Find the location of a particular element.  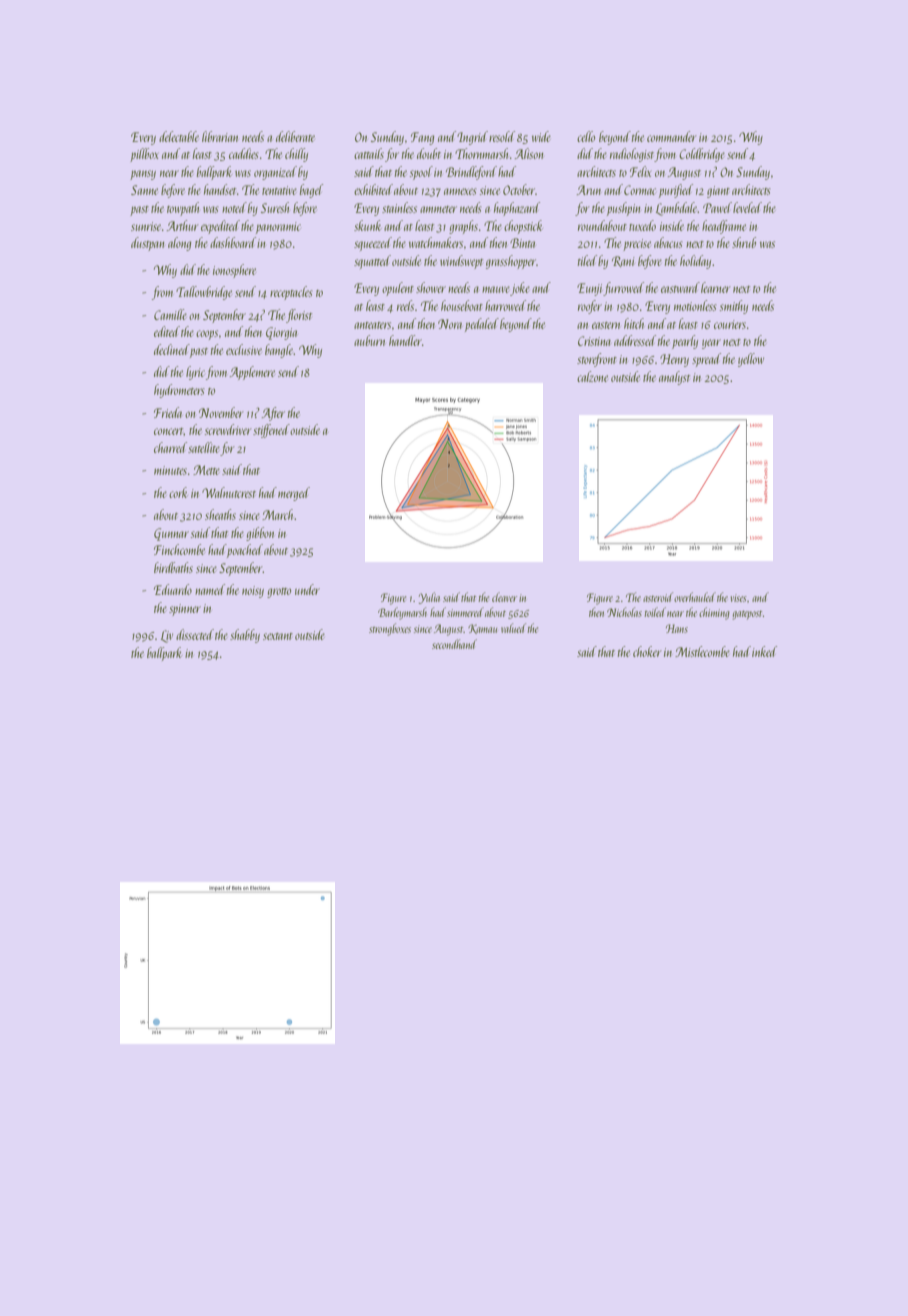

Yulia is located at coordinates (429, 598).
